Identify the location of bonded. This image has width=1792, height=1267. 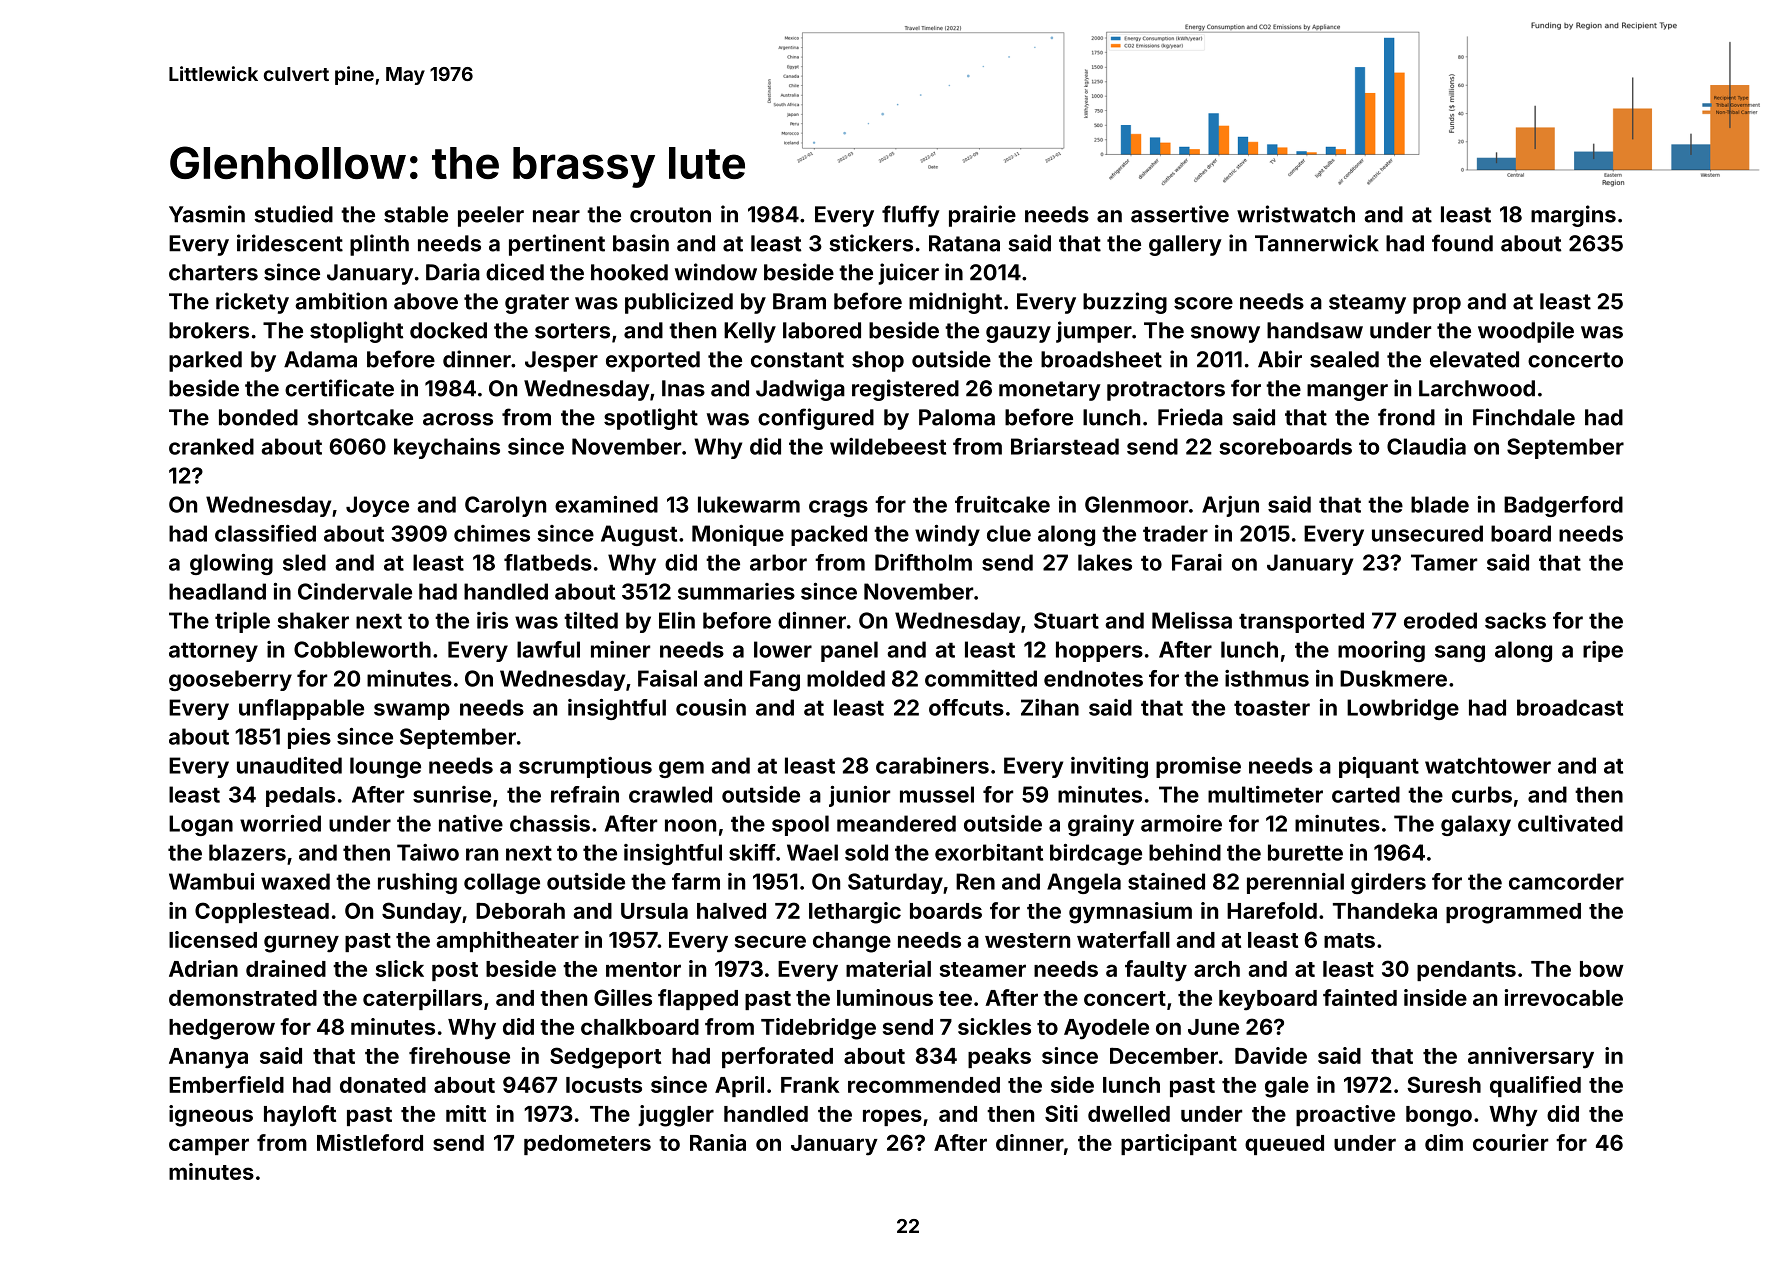
(258, 417).
